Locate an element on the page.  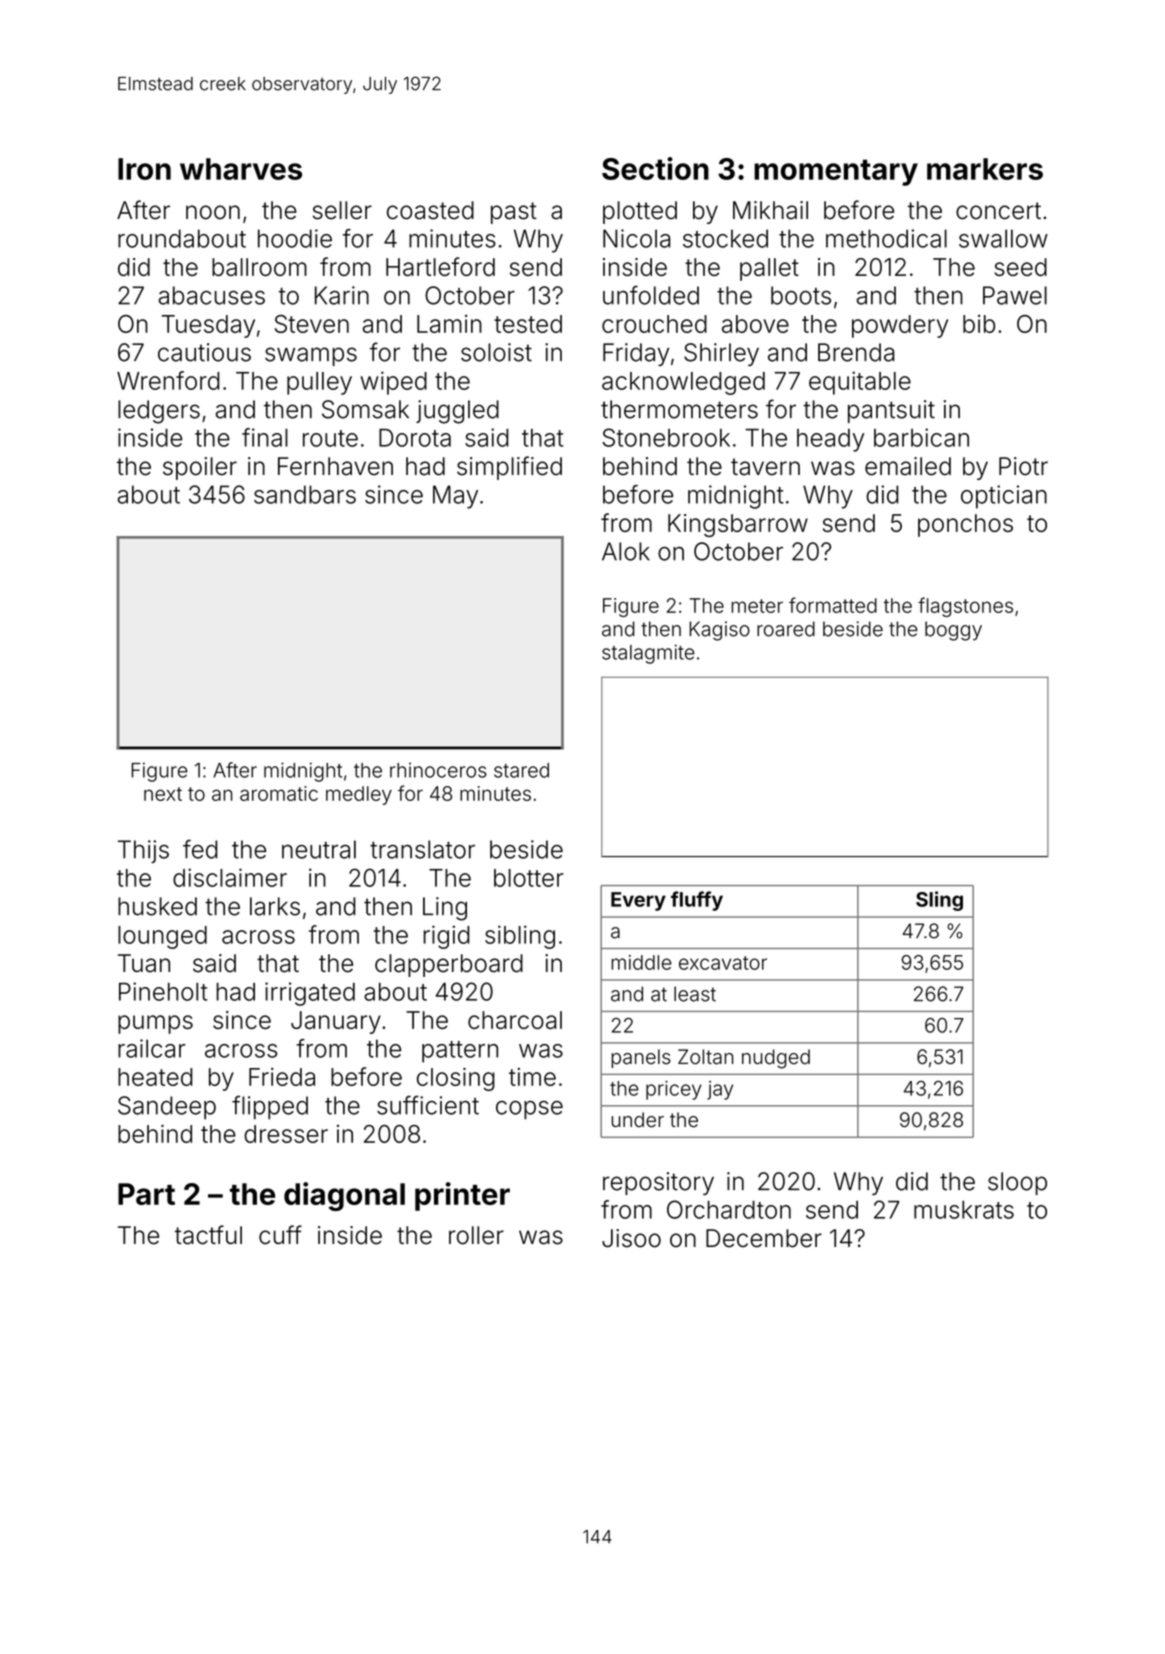
seller is located at coordinates (342, 210).
